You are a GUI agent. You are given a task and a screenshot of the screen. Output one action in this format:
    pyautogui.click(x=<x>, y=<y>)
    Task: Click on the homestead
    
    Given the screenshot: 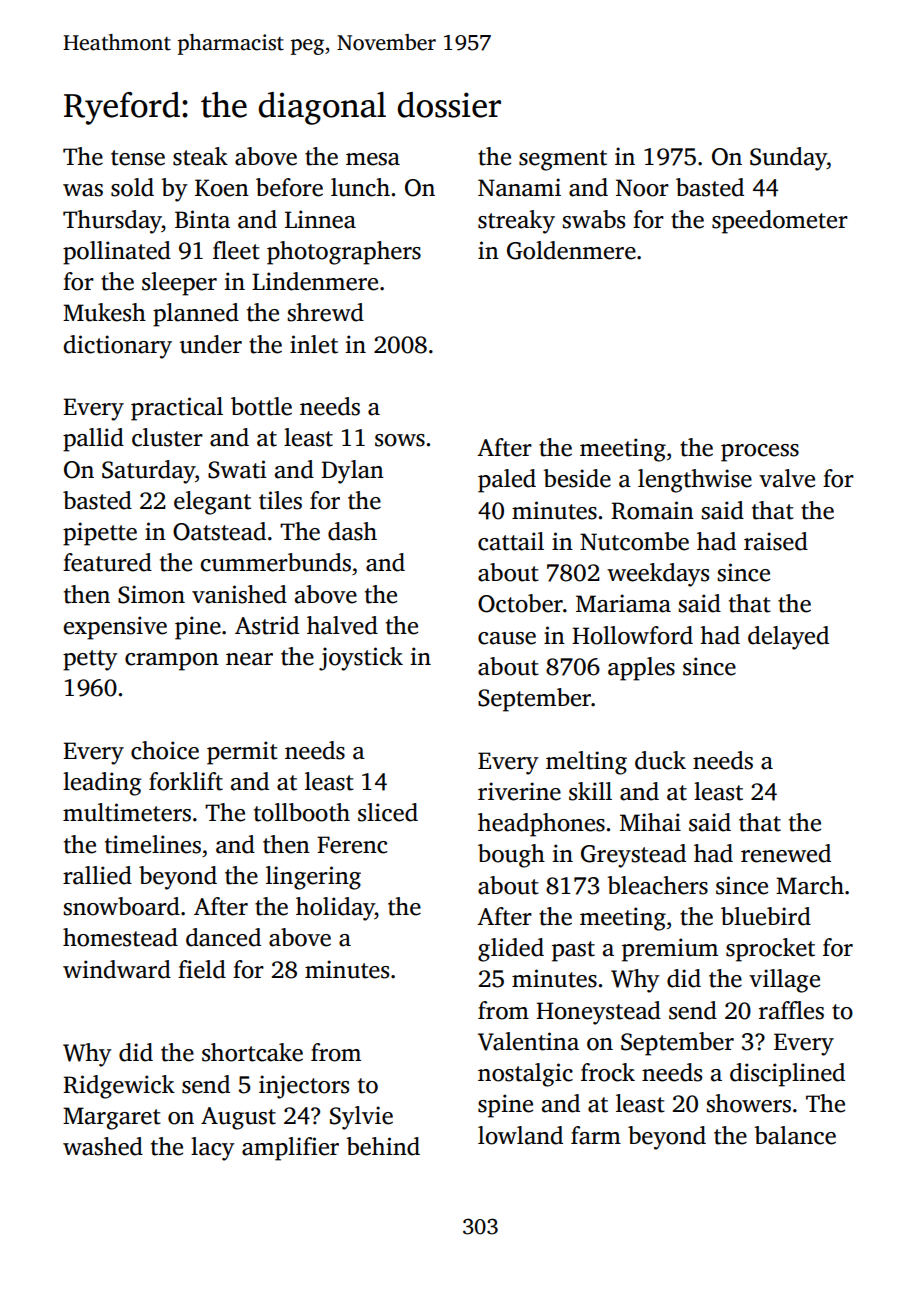 What is the action you would take?
    pyautogui.click(x=120, y=937)
